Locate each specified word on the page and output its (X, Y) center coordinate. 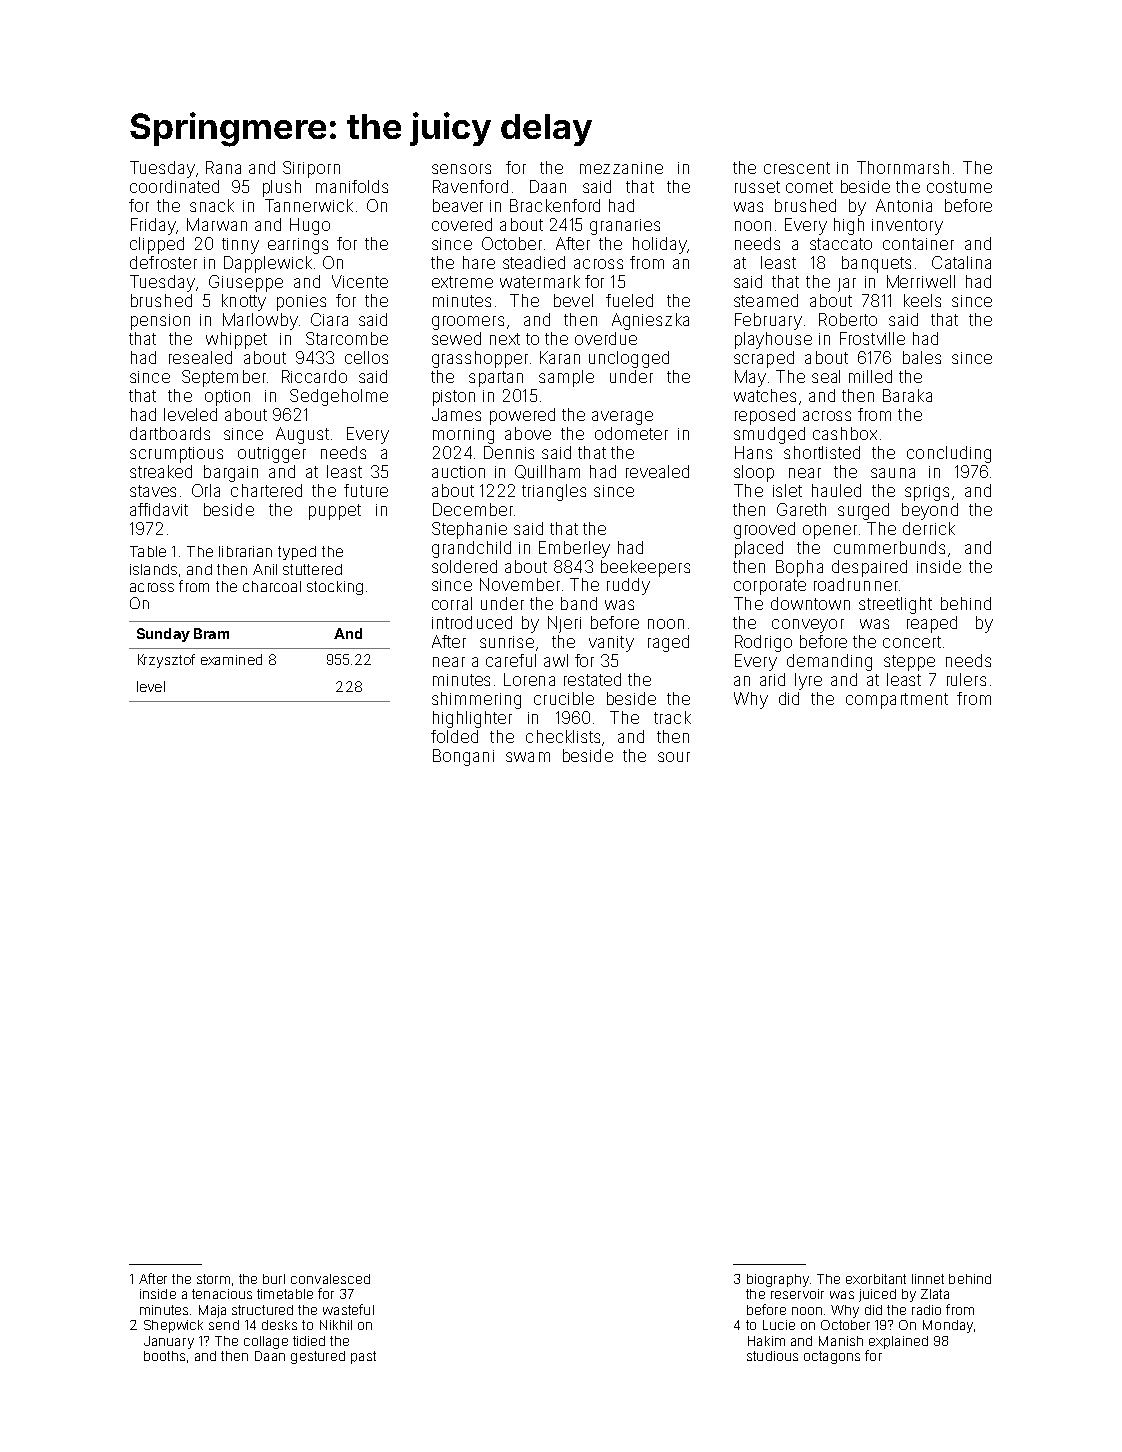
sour (674, 757)
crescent (797, 168)
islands (153, 569)
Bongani (463, 757)
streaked (161, 471)
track (672, 717)
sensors (461, 169)
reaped (932, 624)
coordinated (174, 186)
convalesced (330, 1279)
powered (522, 416)
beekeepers (645, 568)
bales (922, 357)
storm (213, 1279)
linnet (928, 1279)
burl (274, 1279)
